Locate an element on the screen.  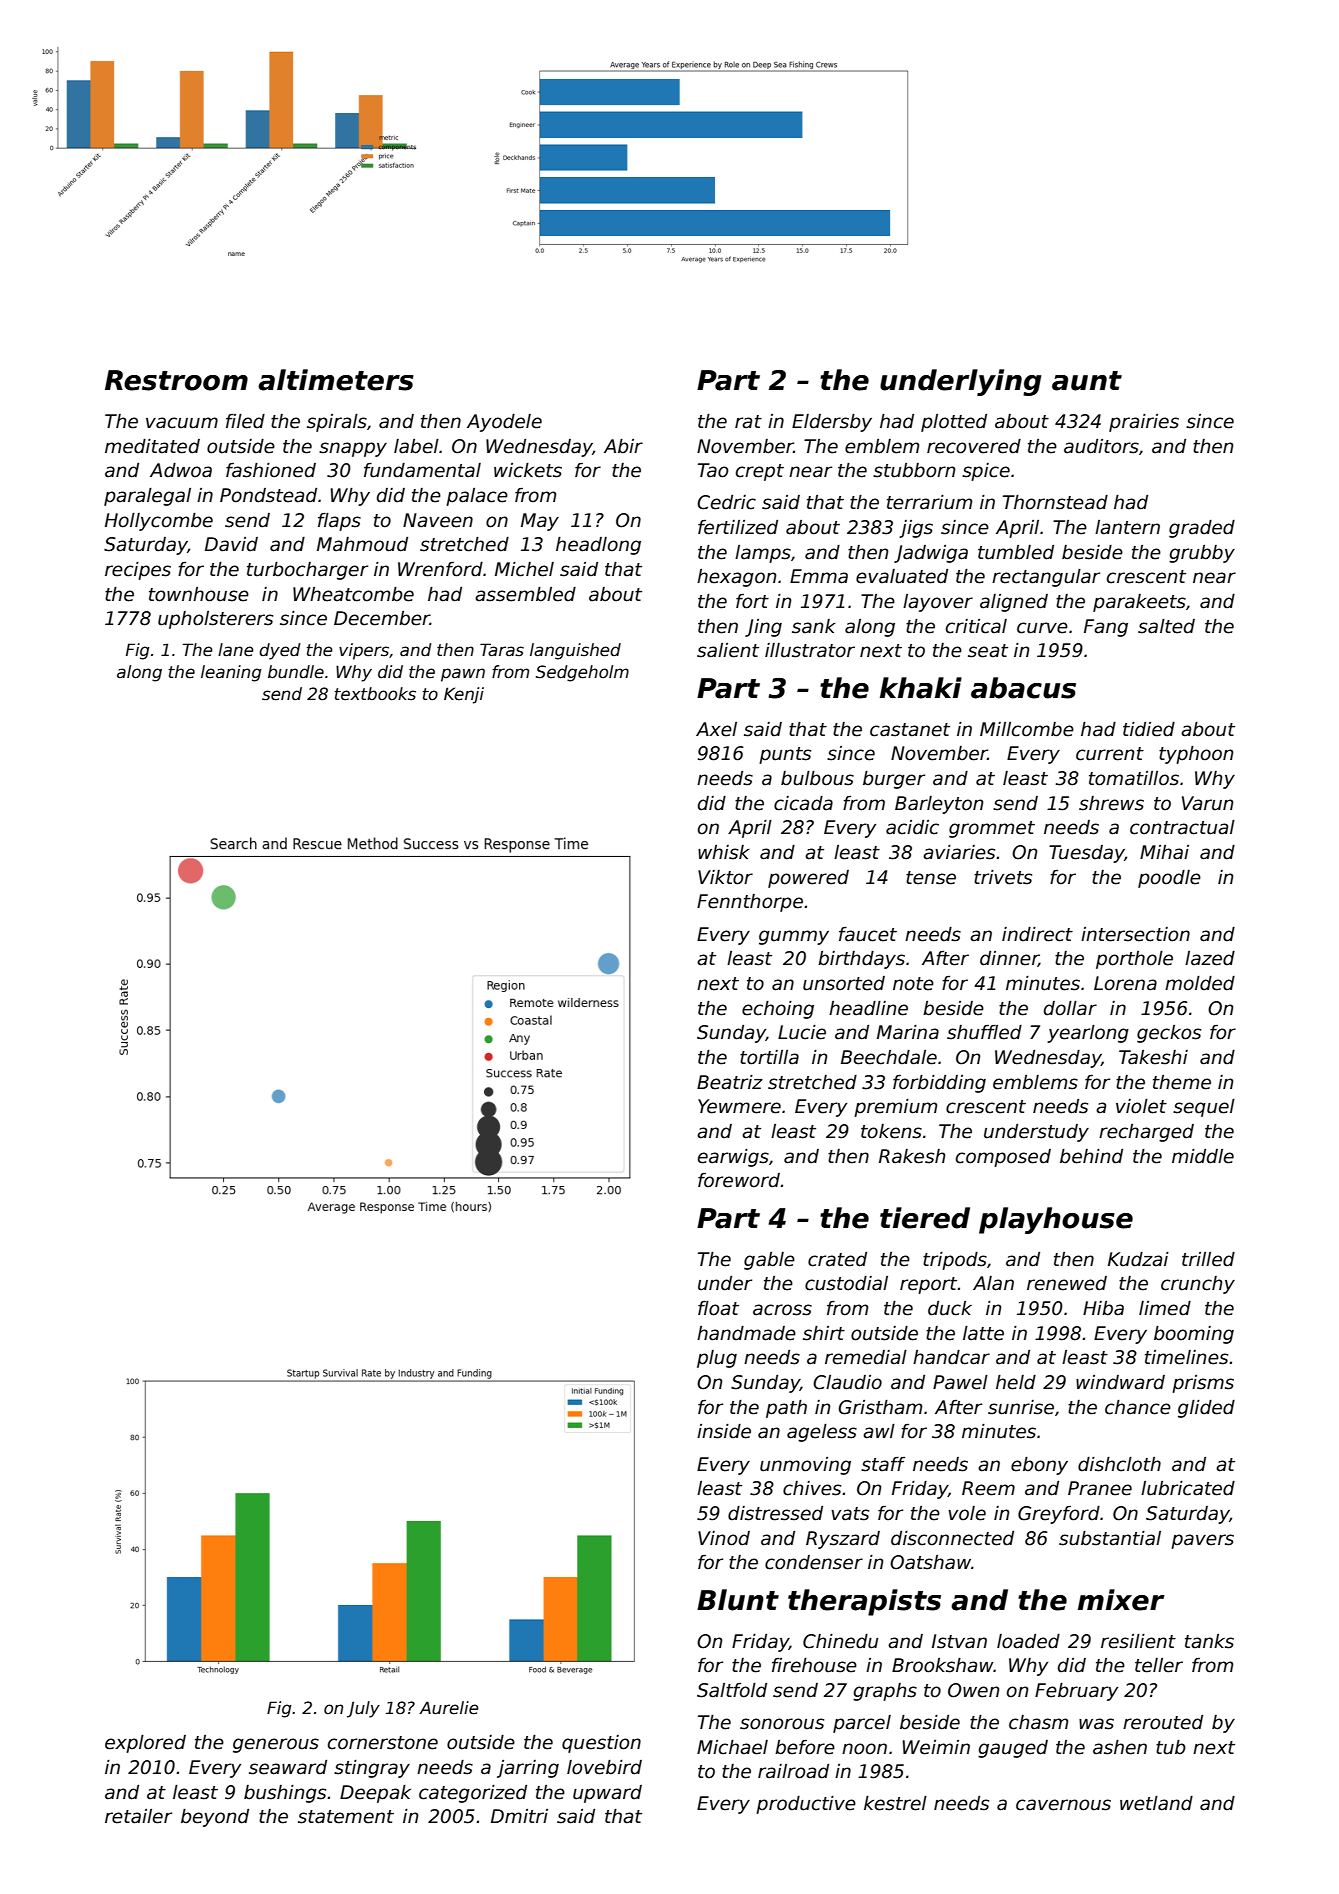
hexagon is located at coordinates (736, 578).
